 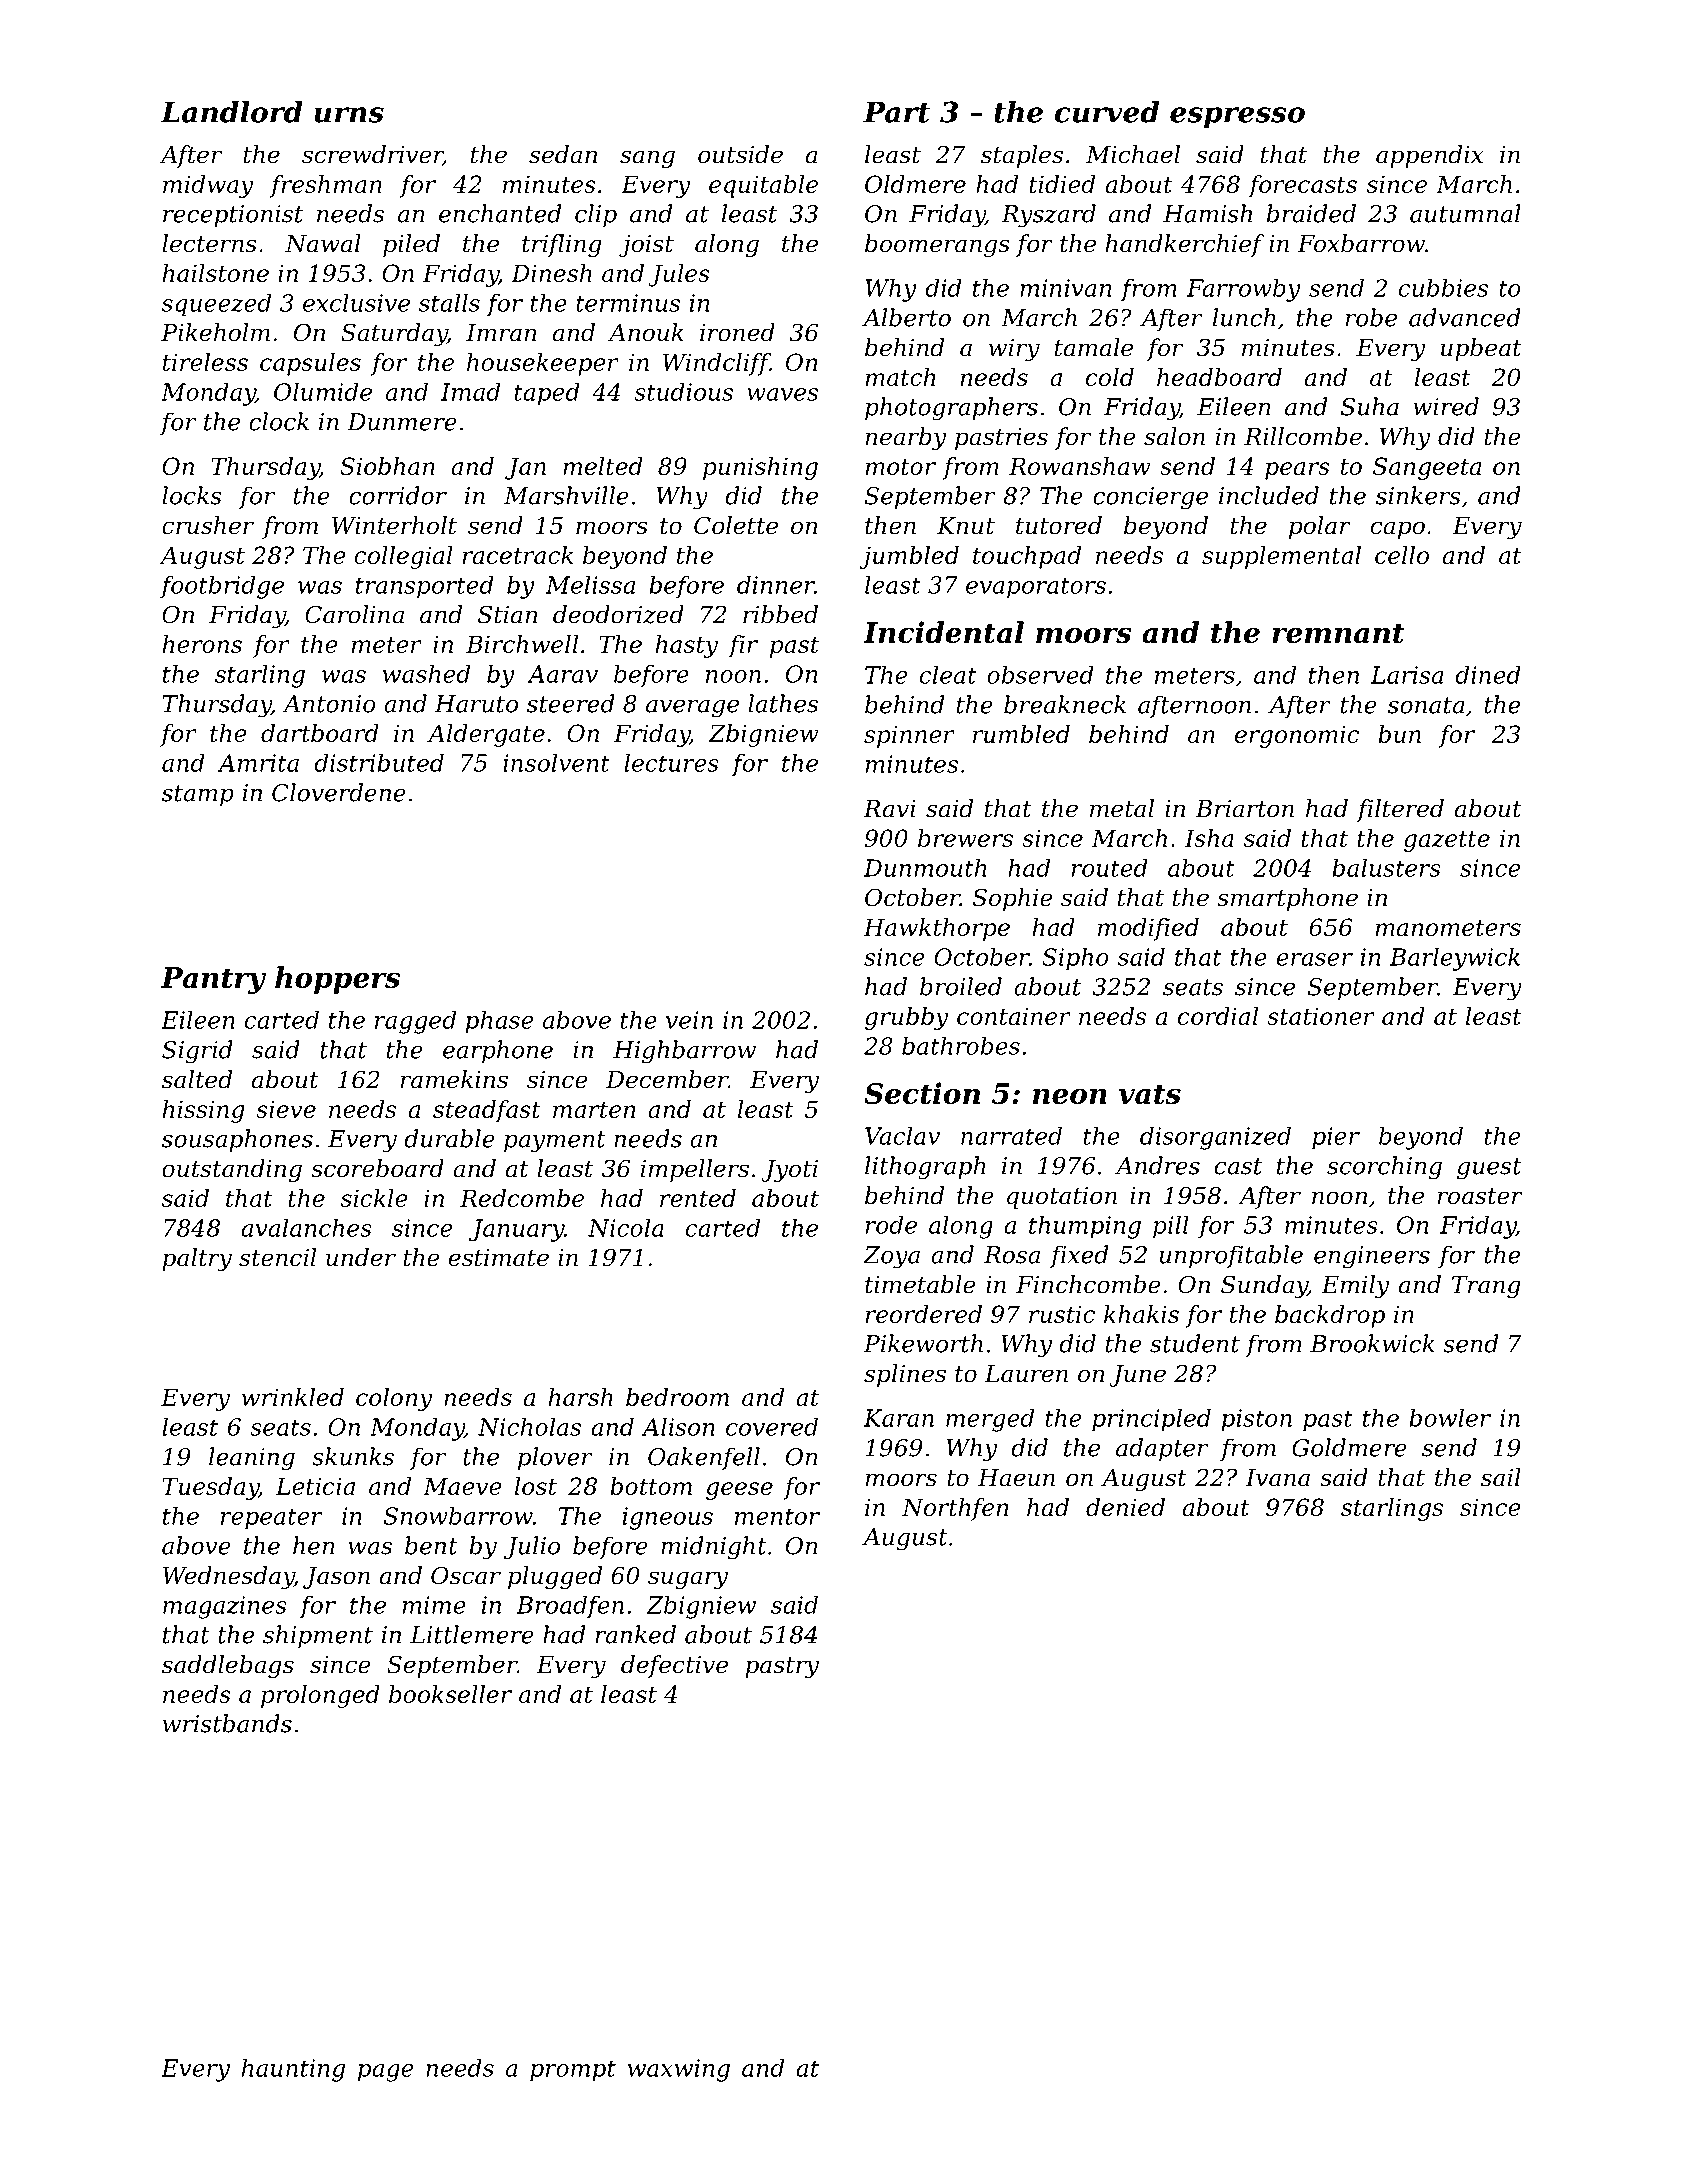 What do you see at coordinates (573, 2070) in the document?
I see `prompt` at bounding box center [573, 2070].
